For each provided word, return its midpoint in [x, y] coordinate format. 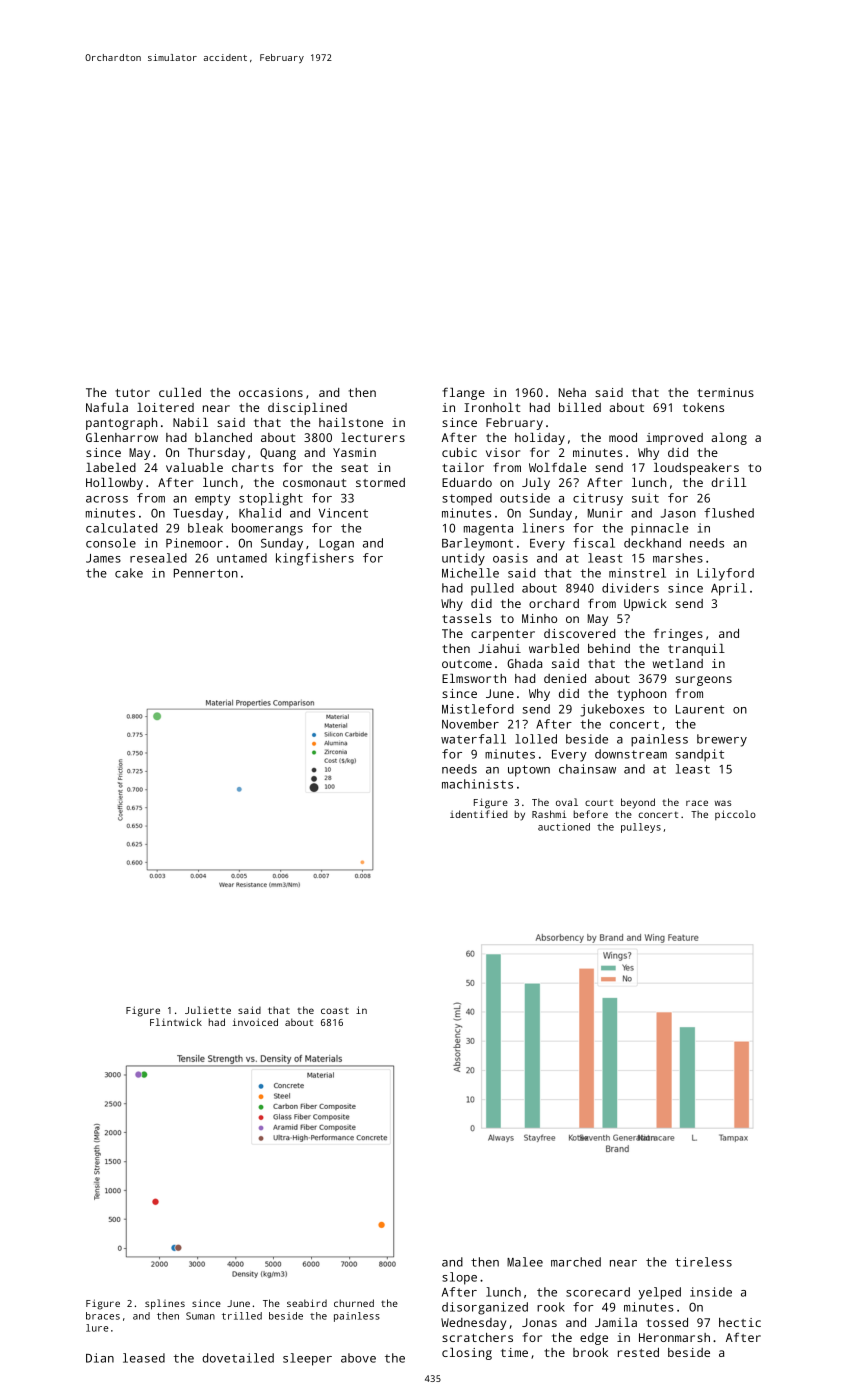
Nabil [190, 422]
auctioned [564, 827]
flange [463, 393]
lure [97, 1328]
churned [354, 1303]
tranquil [696, 650]
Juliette [208, 1010]
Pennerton [206, 573]
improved [674, 439]
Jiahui [499, 648]
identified [479, 814]
